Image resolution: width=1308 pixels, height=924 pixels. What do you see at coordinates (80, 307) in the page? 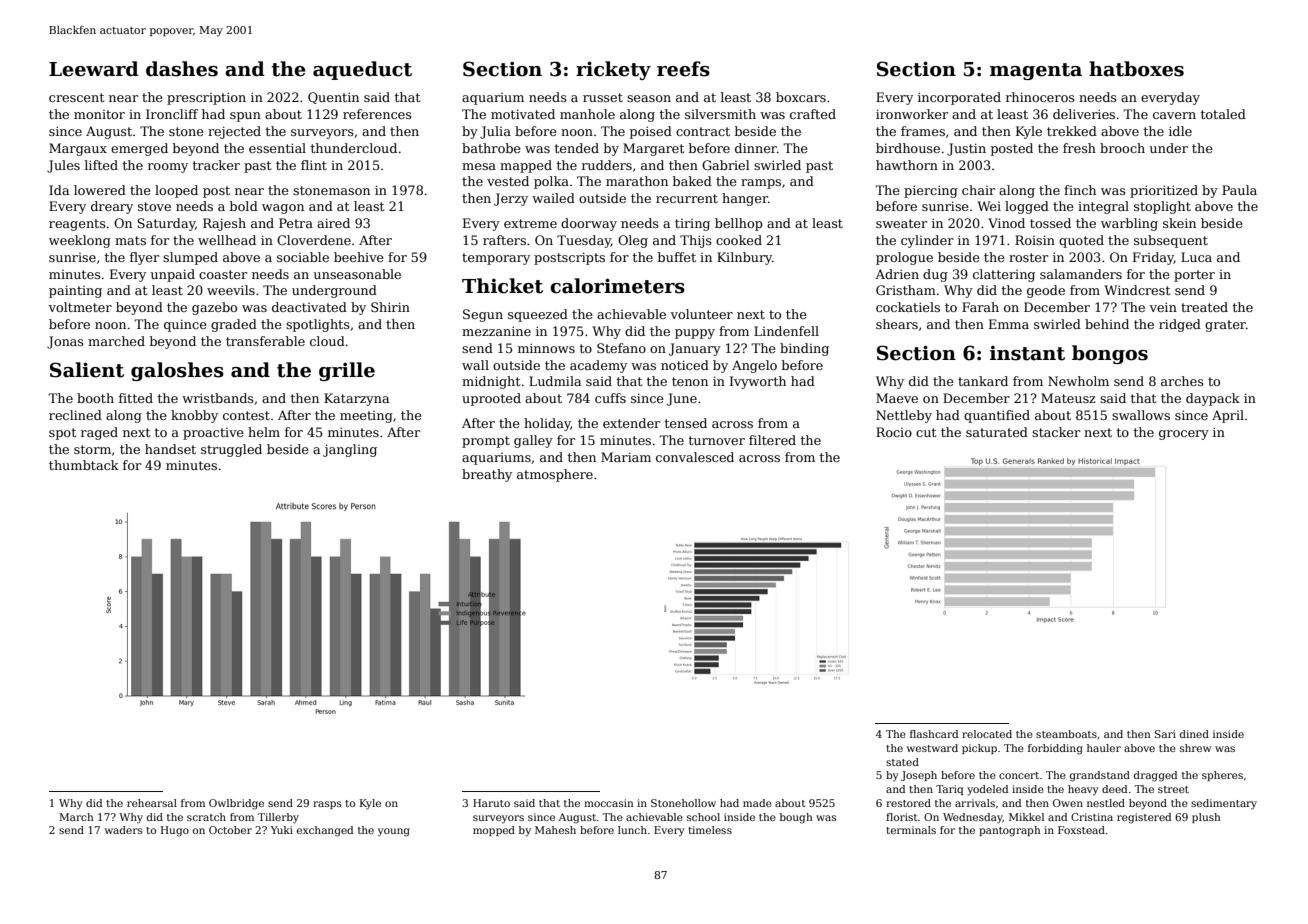
I see `voltmeter` at bounding box center [80, 307].
